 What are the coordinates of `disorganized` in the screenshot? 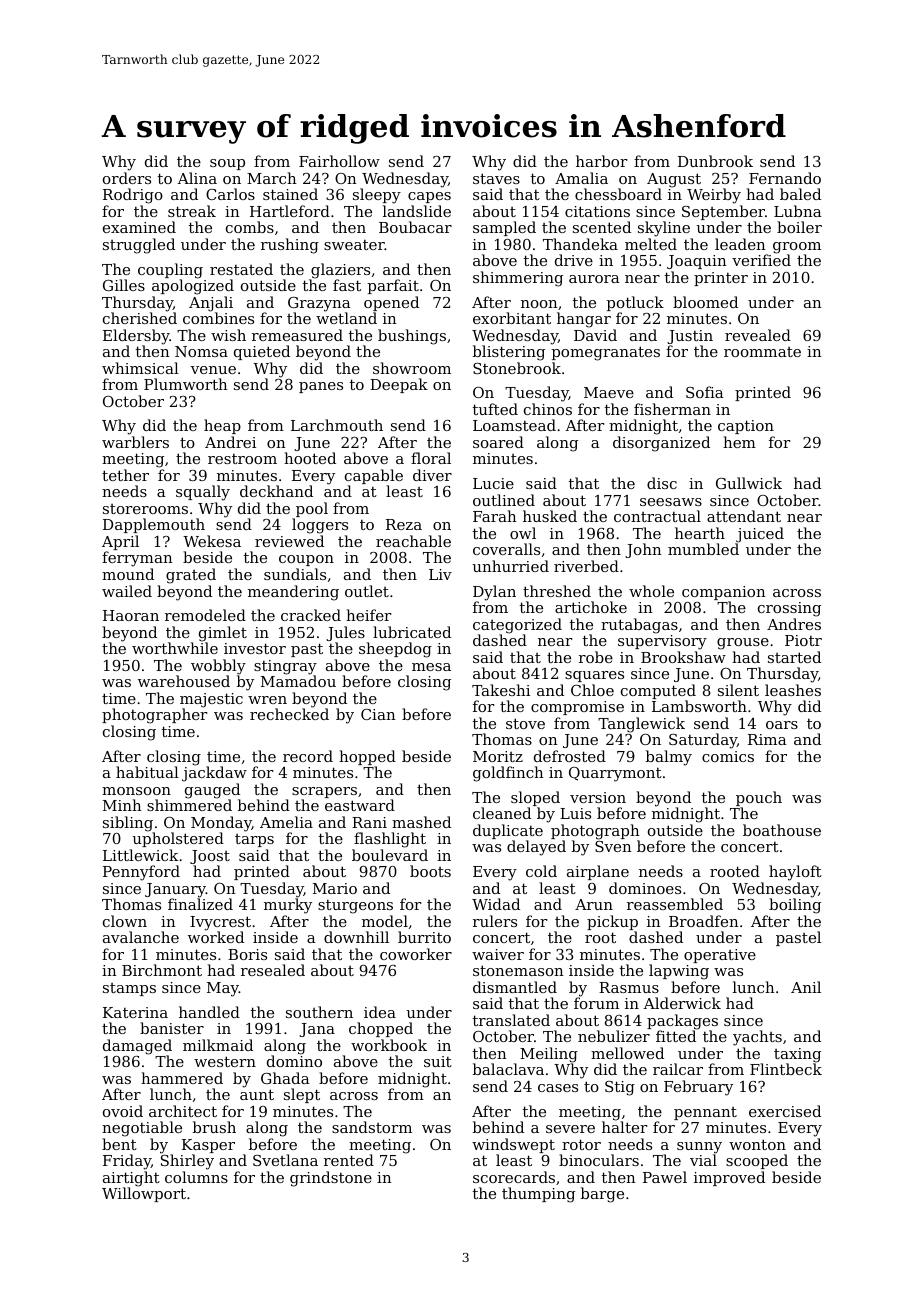 It's located at (661, 444).
